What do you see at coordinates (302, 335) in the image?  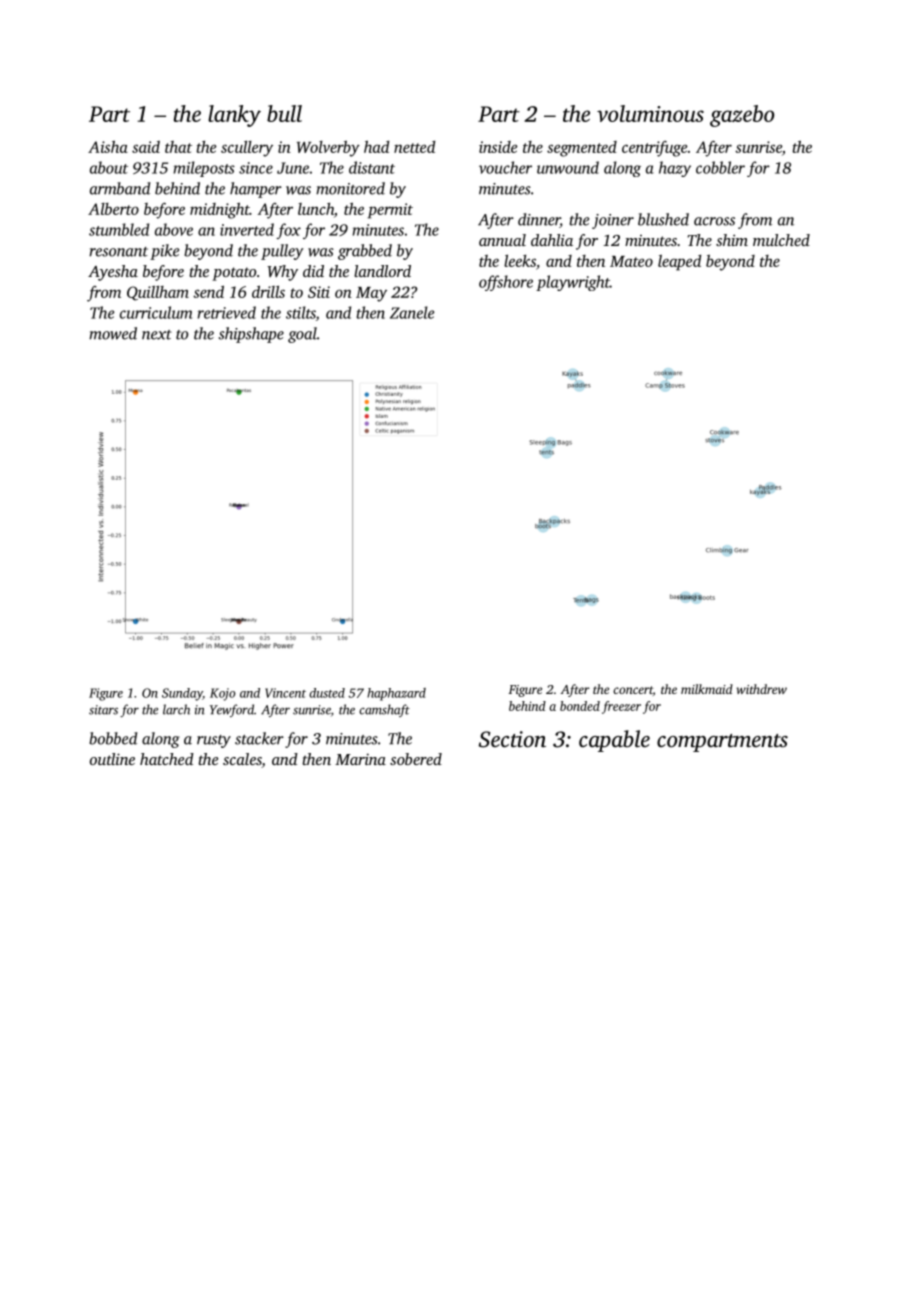 I see `goal` at bounding box center [302, 335].
